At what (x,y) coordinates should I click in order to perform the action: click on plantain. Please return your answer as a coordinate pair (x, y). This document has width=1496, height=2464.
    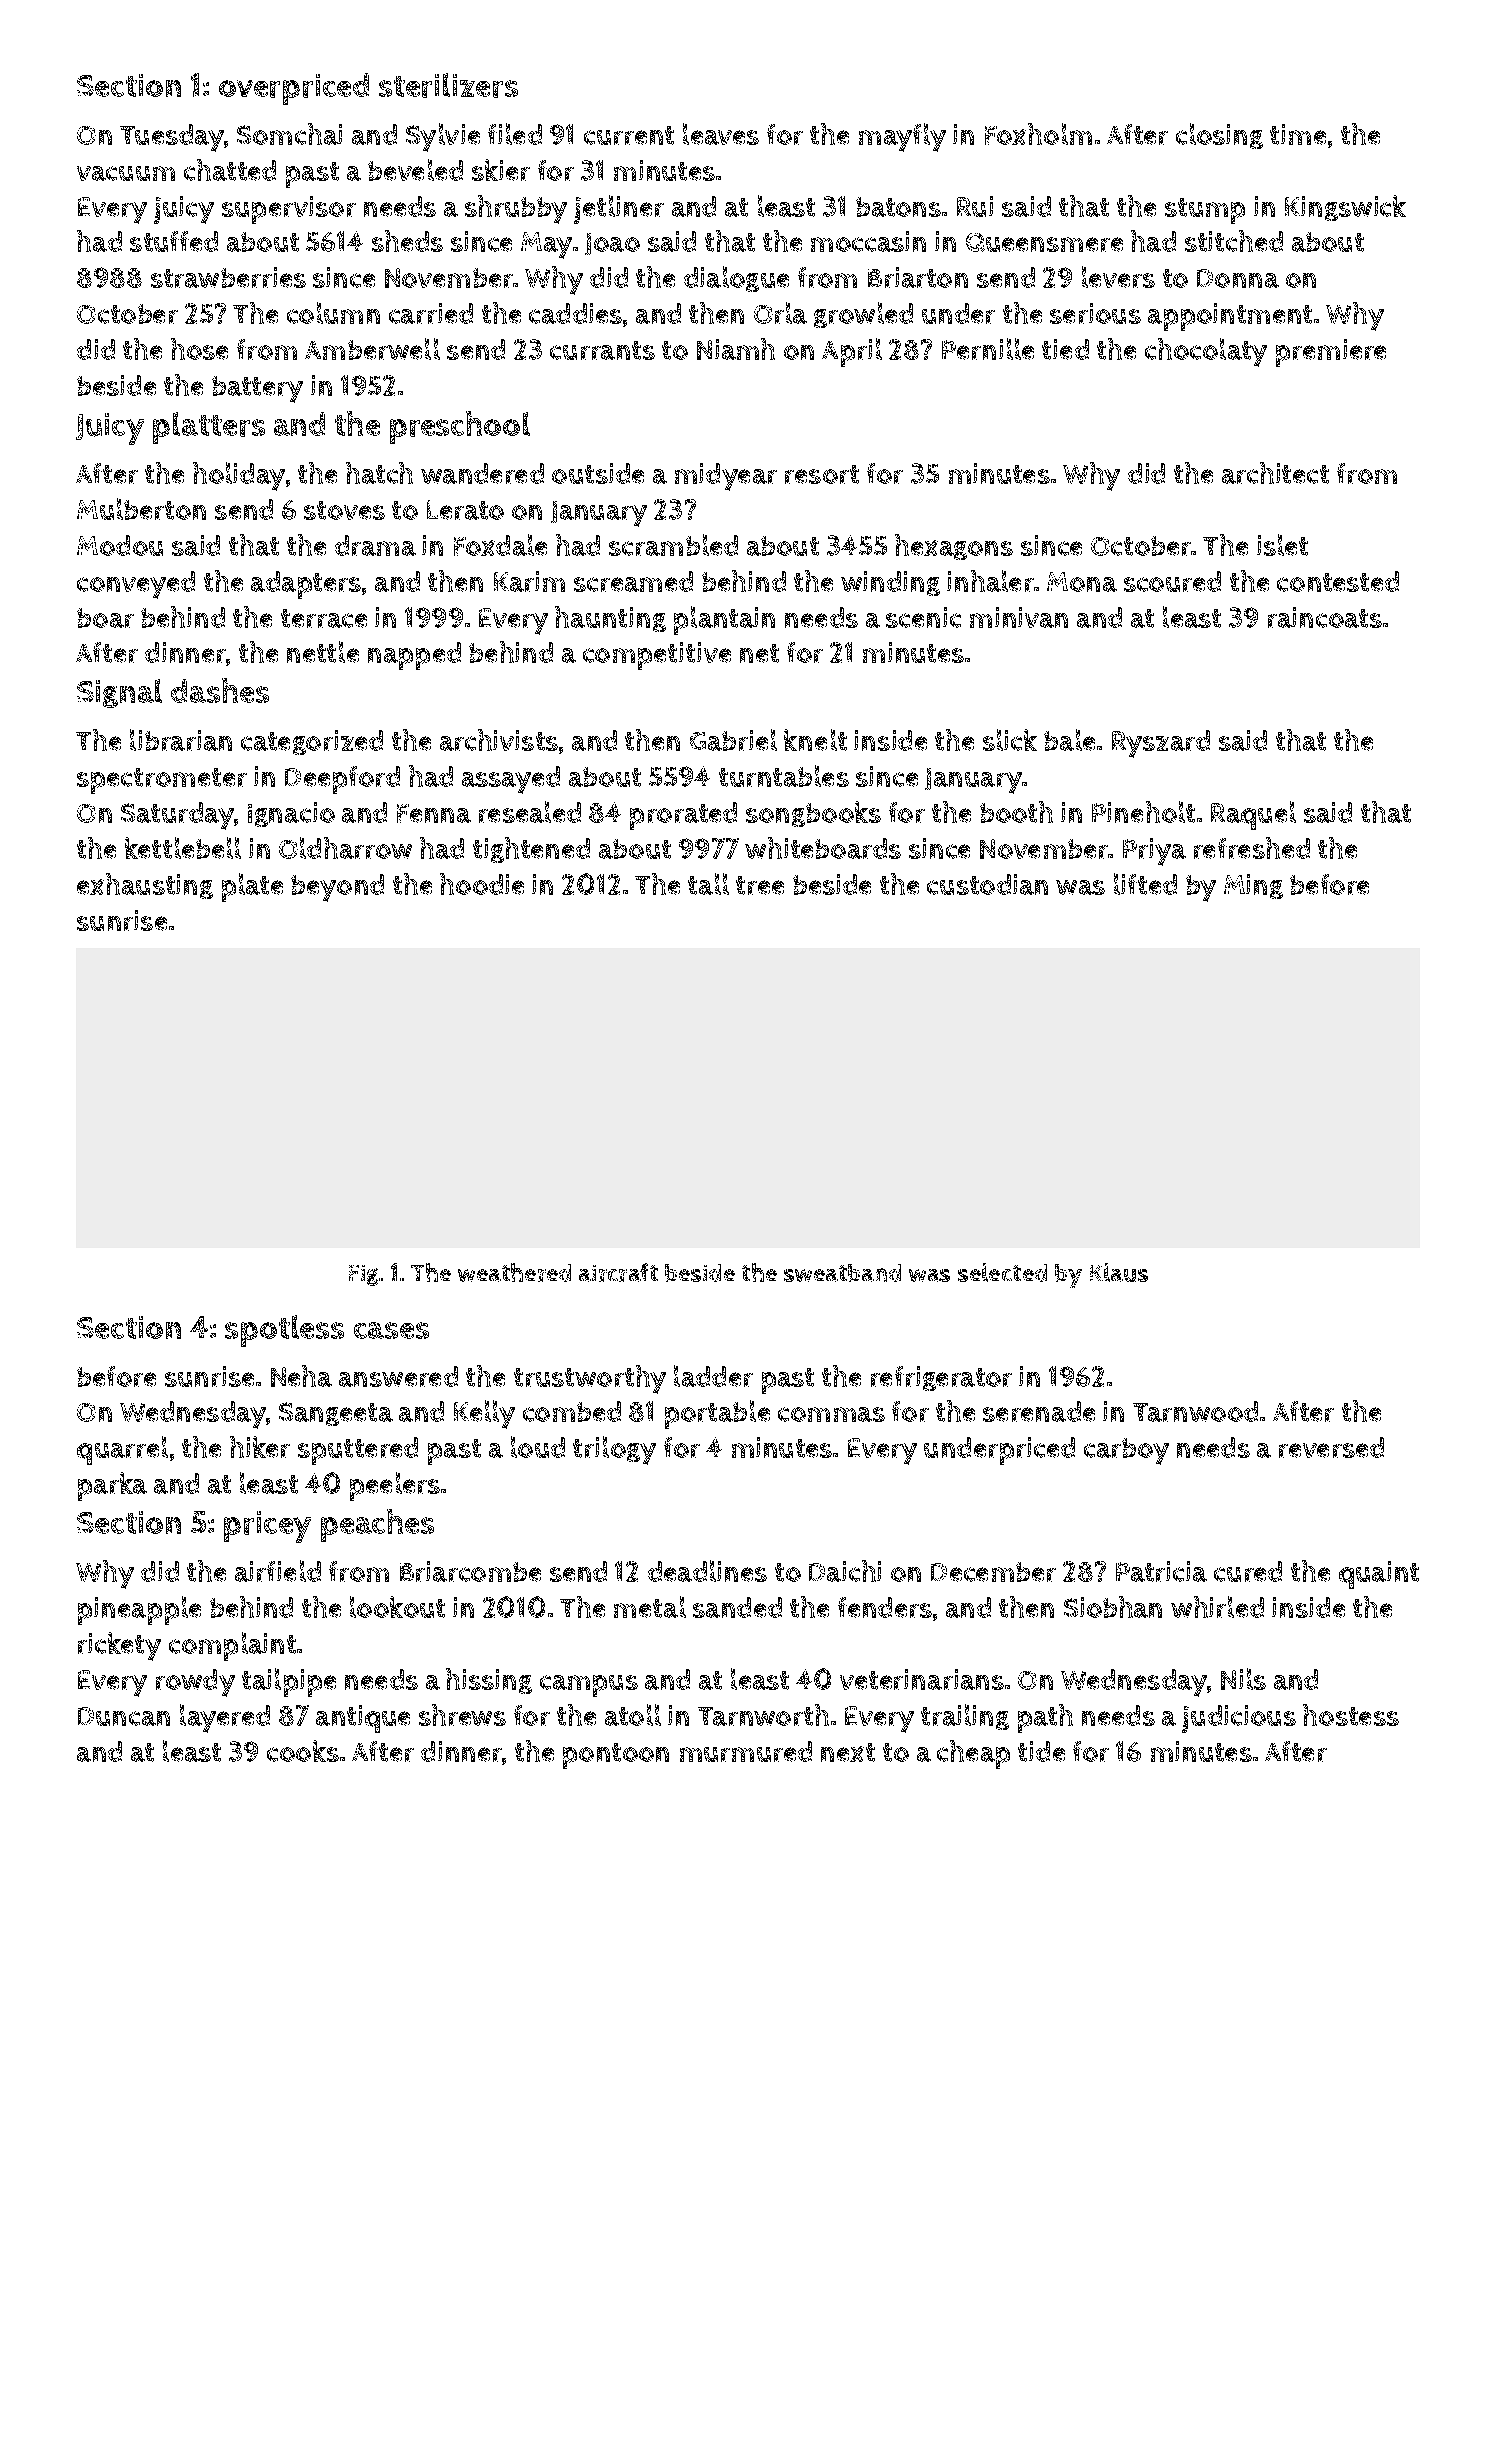
    Looking at the image, I should click on (724, 620).
